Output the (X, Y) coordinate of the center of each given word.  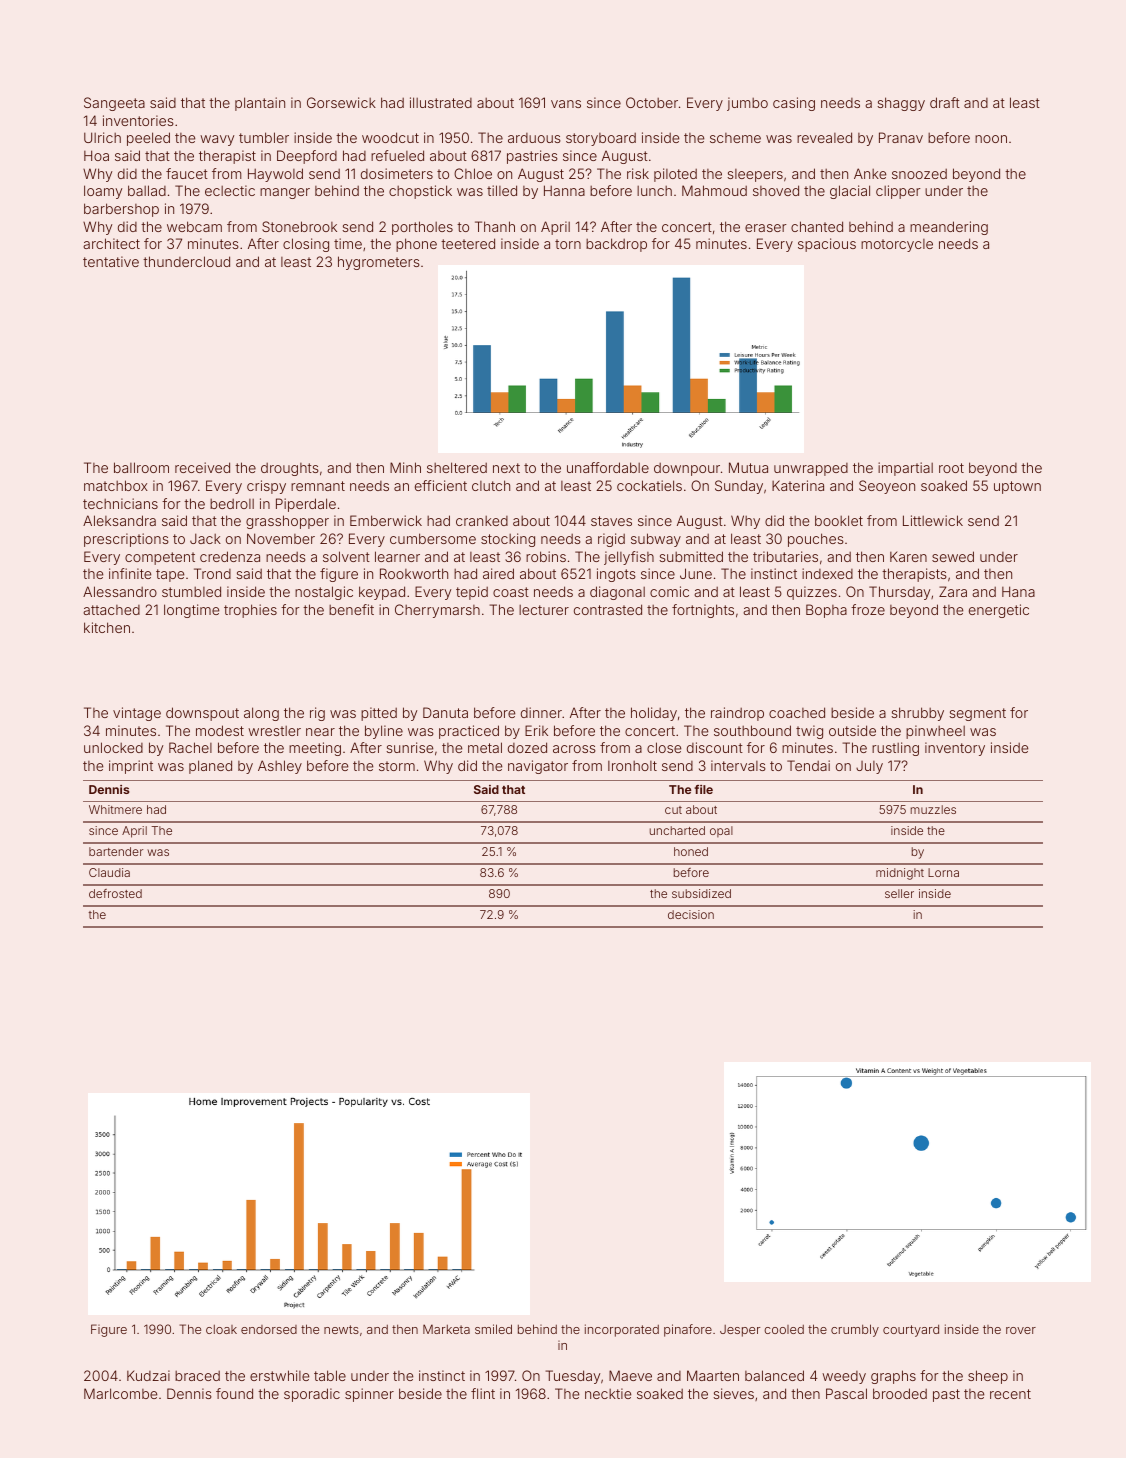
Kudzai (148, 1375)
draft (945, 102)
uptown (1017, 487)
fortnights (703, 611)
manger (285, 193)
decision (691, 914)
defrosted (115, 893)
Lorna (943, 872)
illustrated (441, 102)
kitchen (107, 627)
